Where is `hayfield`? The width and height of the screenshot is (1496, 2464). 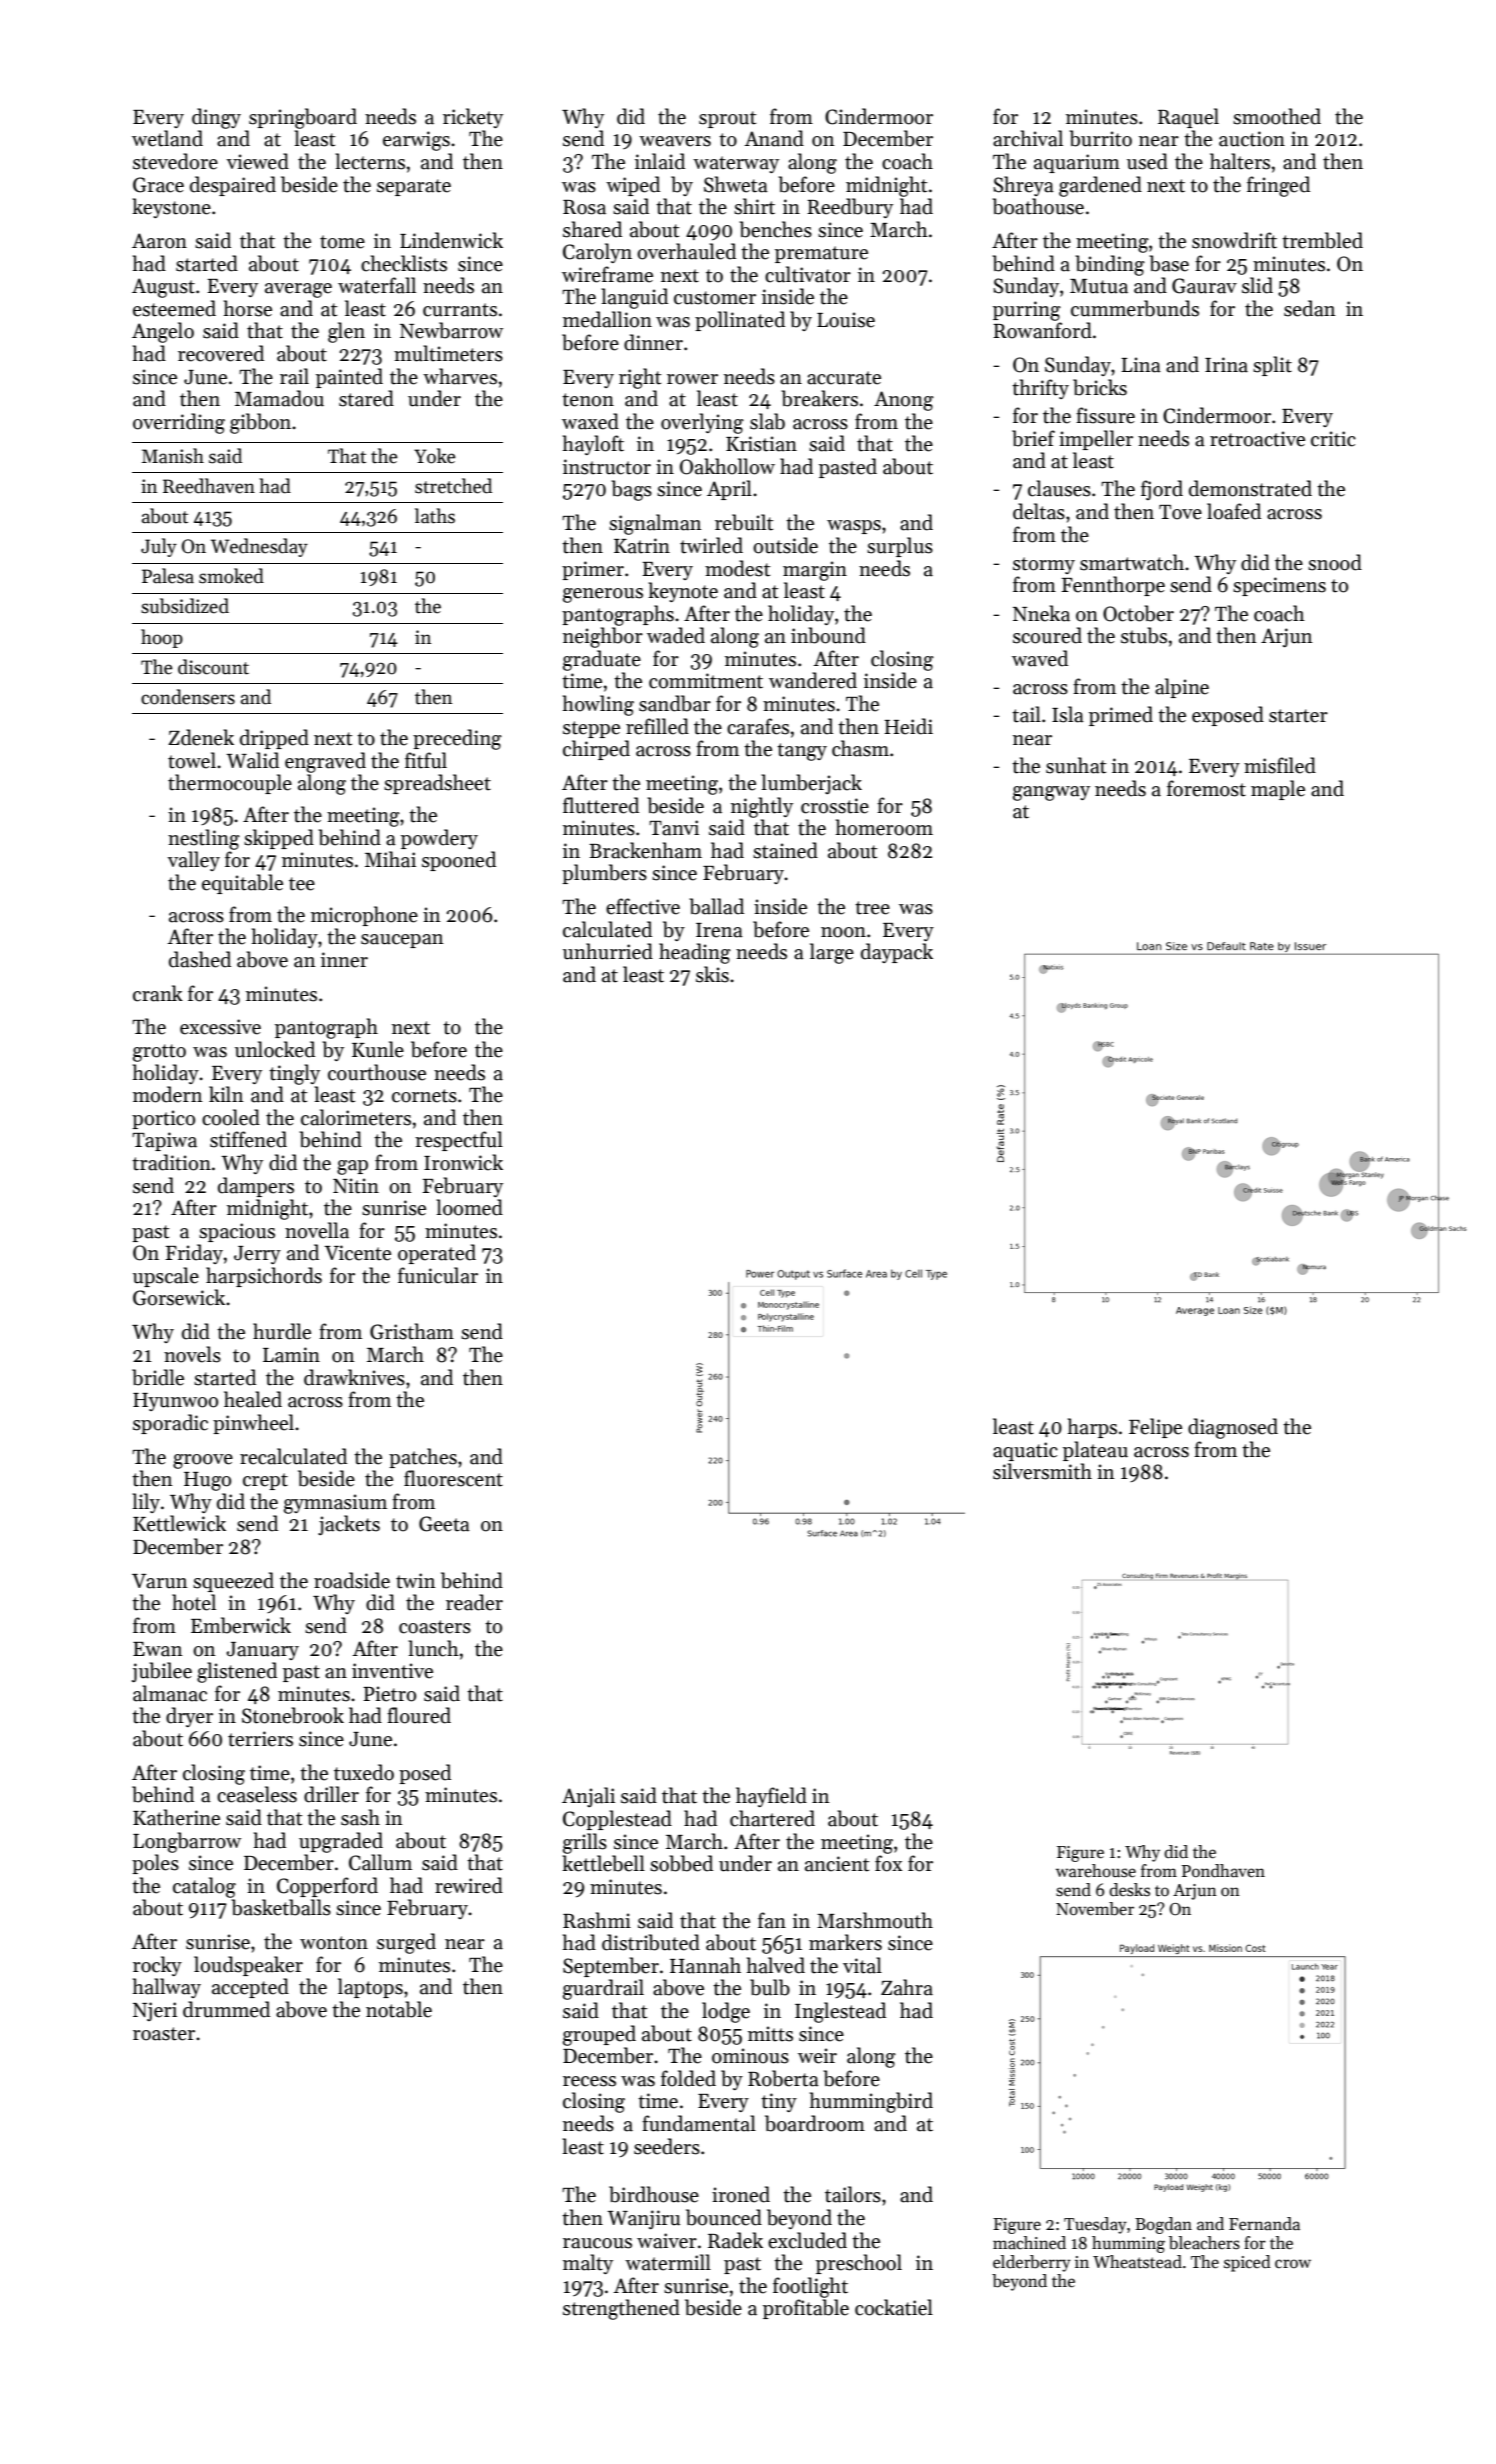
hayfield is located at coordinates (771, 1797).
